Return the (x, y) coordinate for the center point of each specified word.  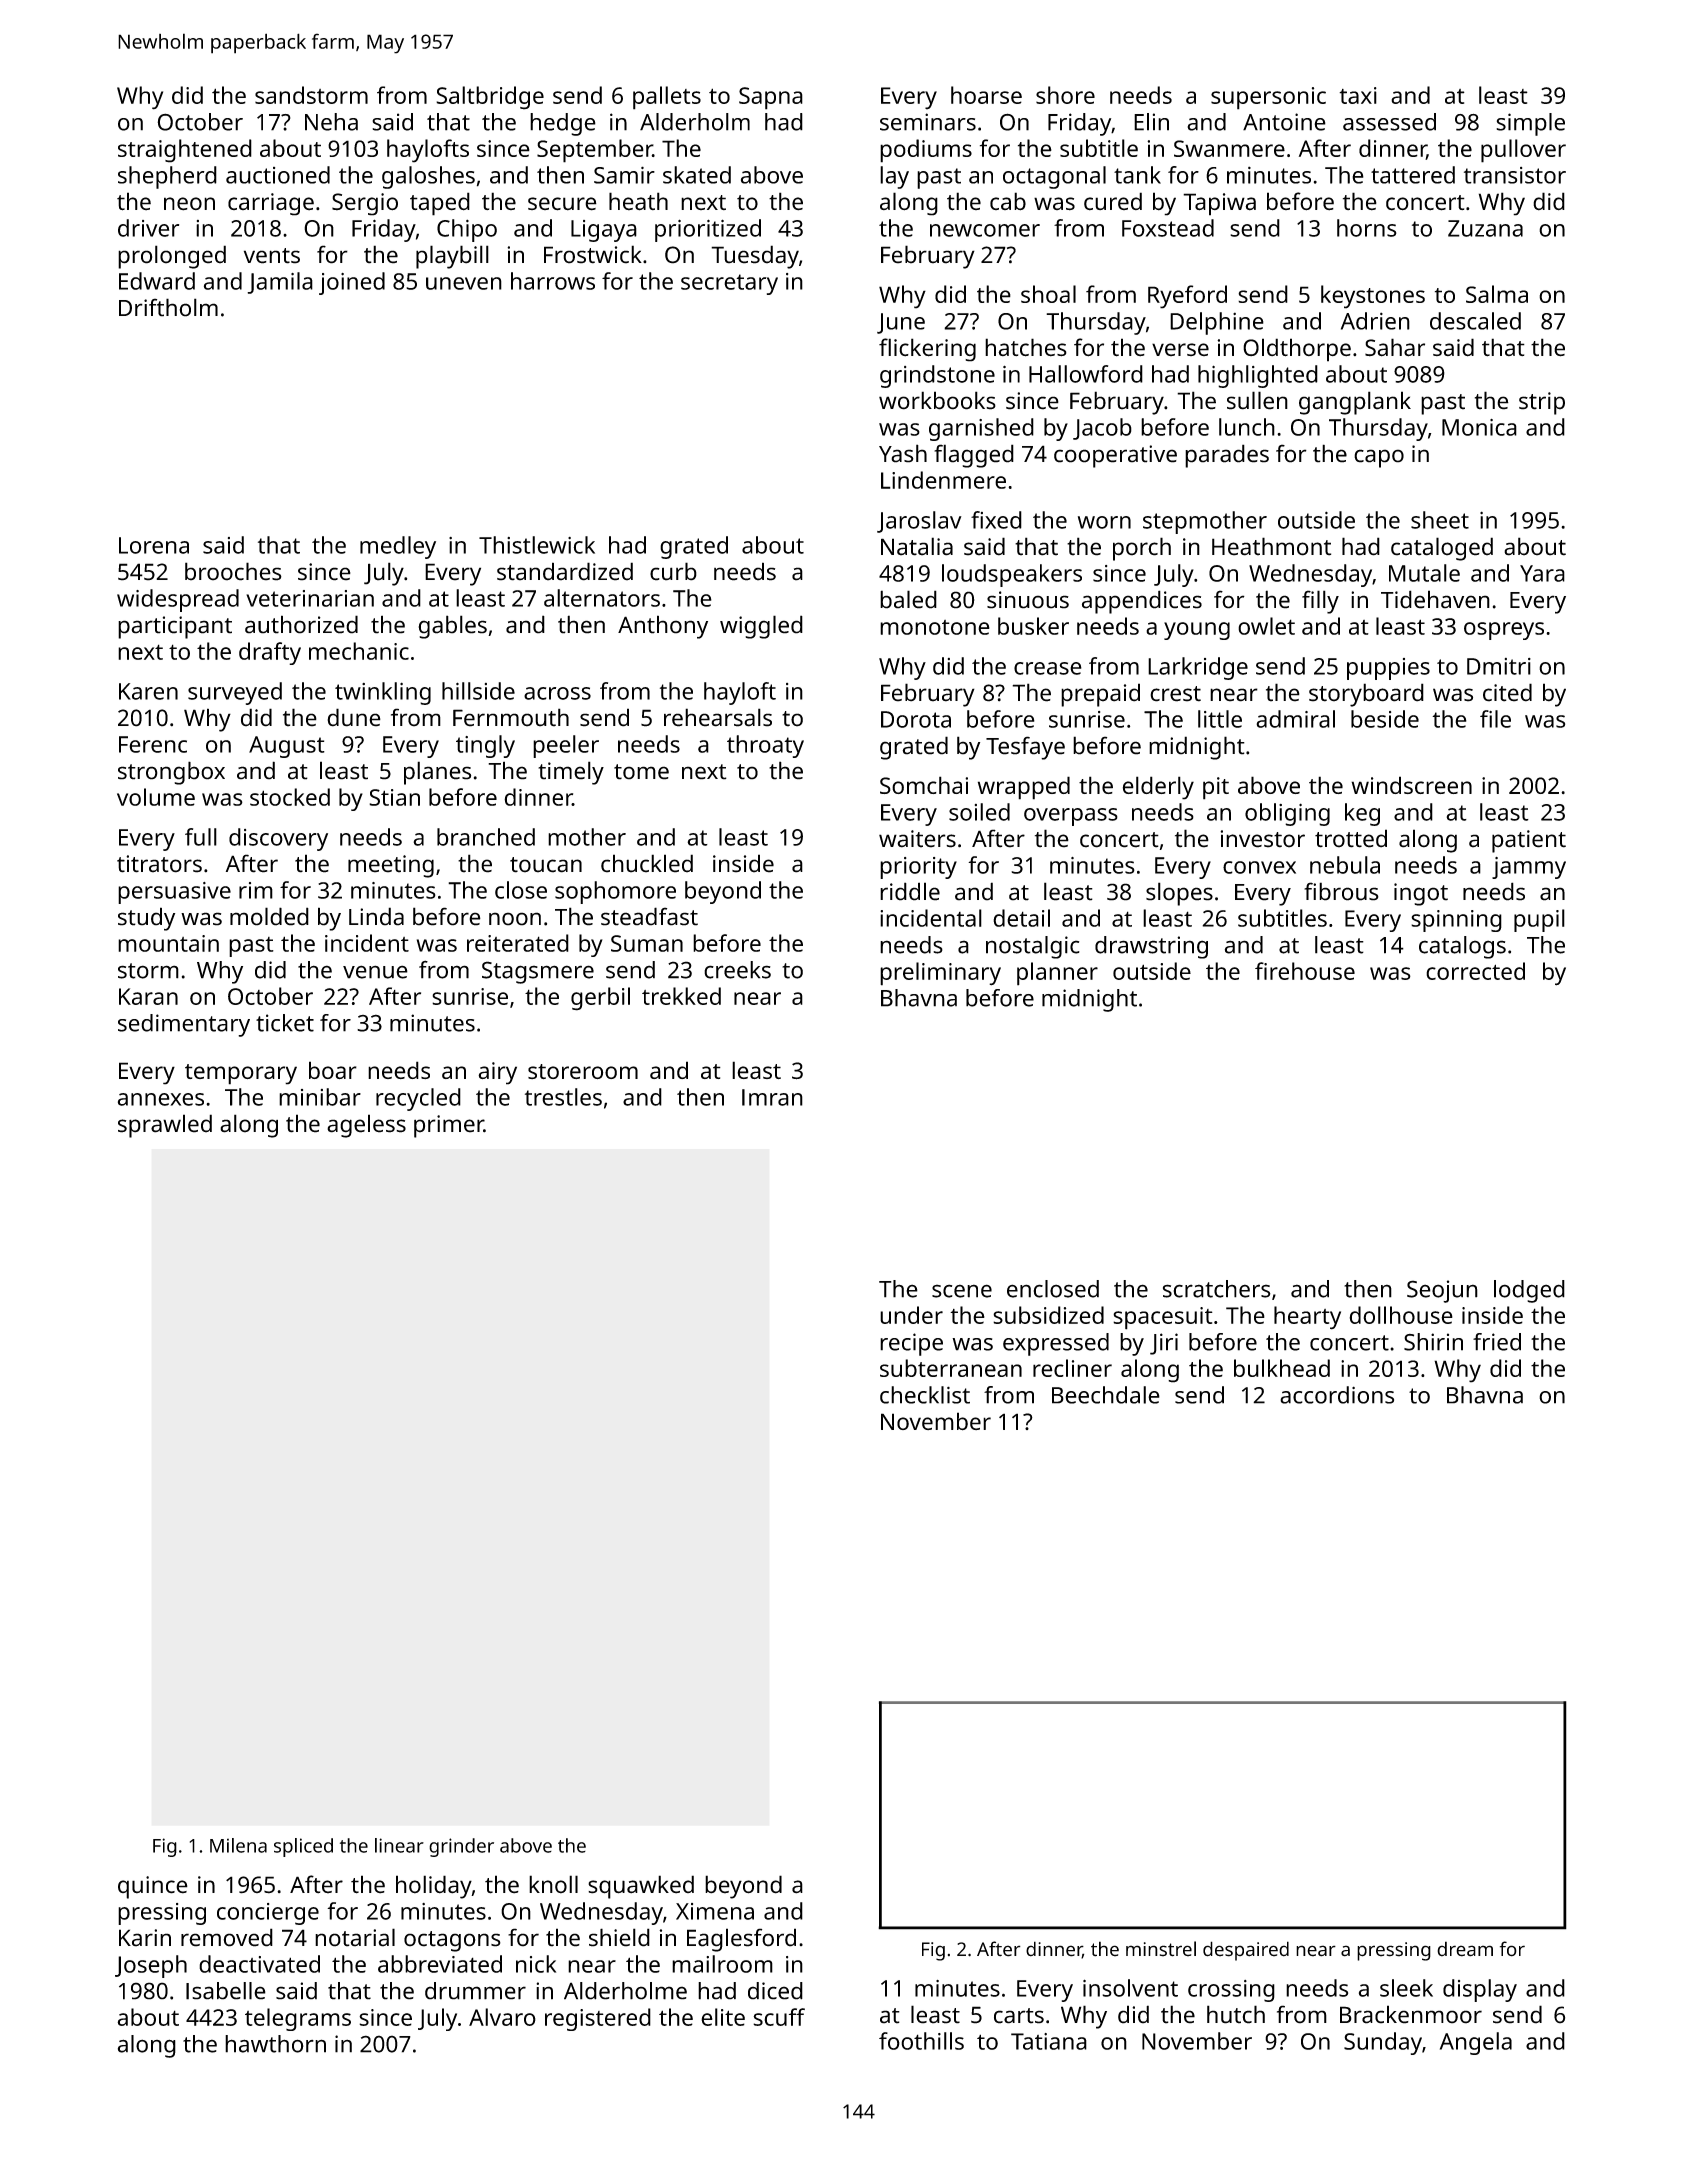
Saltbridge (490, 98)
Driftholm (168, 307)
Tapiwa (1219, 204)
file (1495, 719)
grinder (461, 1847)
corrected (1475, 971)
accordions (1337, 1395)
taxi (1358, 95)
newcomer (985, 230)
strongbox (171, 773)
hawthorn (275, 2044)
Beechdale (1106, 1395)
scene (962, 1291)
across (557, 693)
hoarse (986, 95)
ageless (366, 1126)
